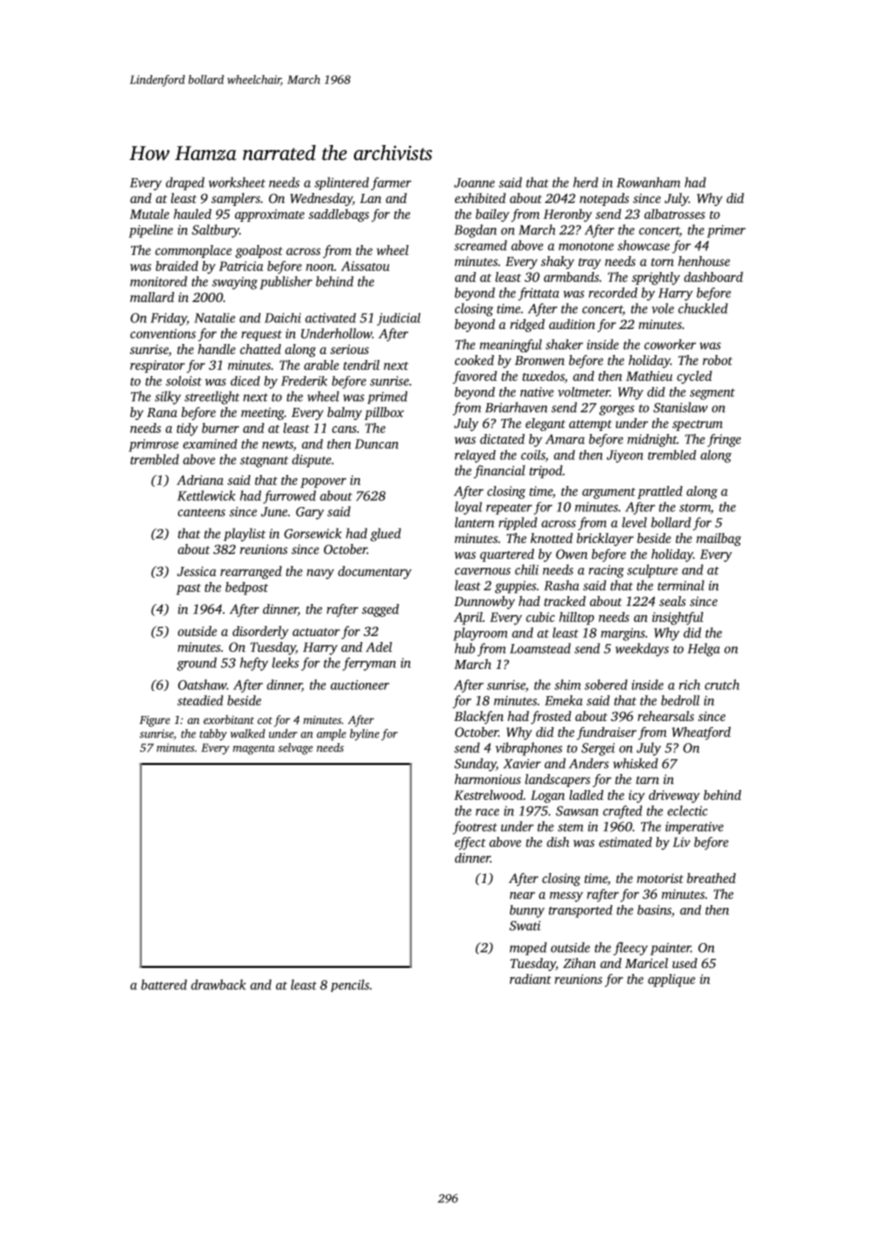 The height and width of the image is (1243, 876). I want to click on worksheet, so click(237, 182).
